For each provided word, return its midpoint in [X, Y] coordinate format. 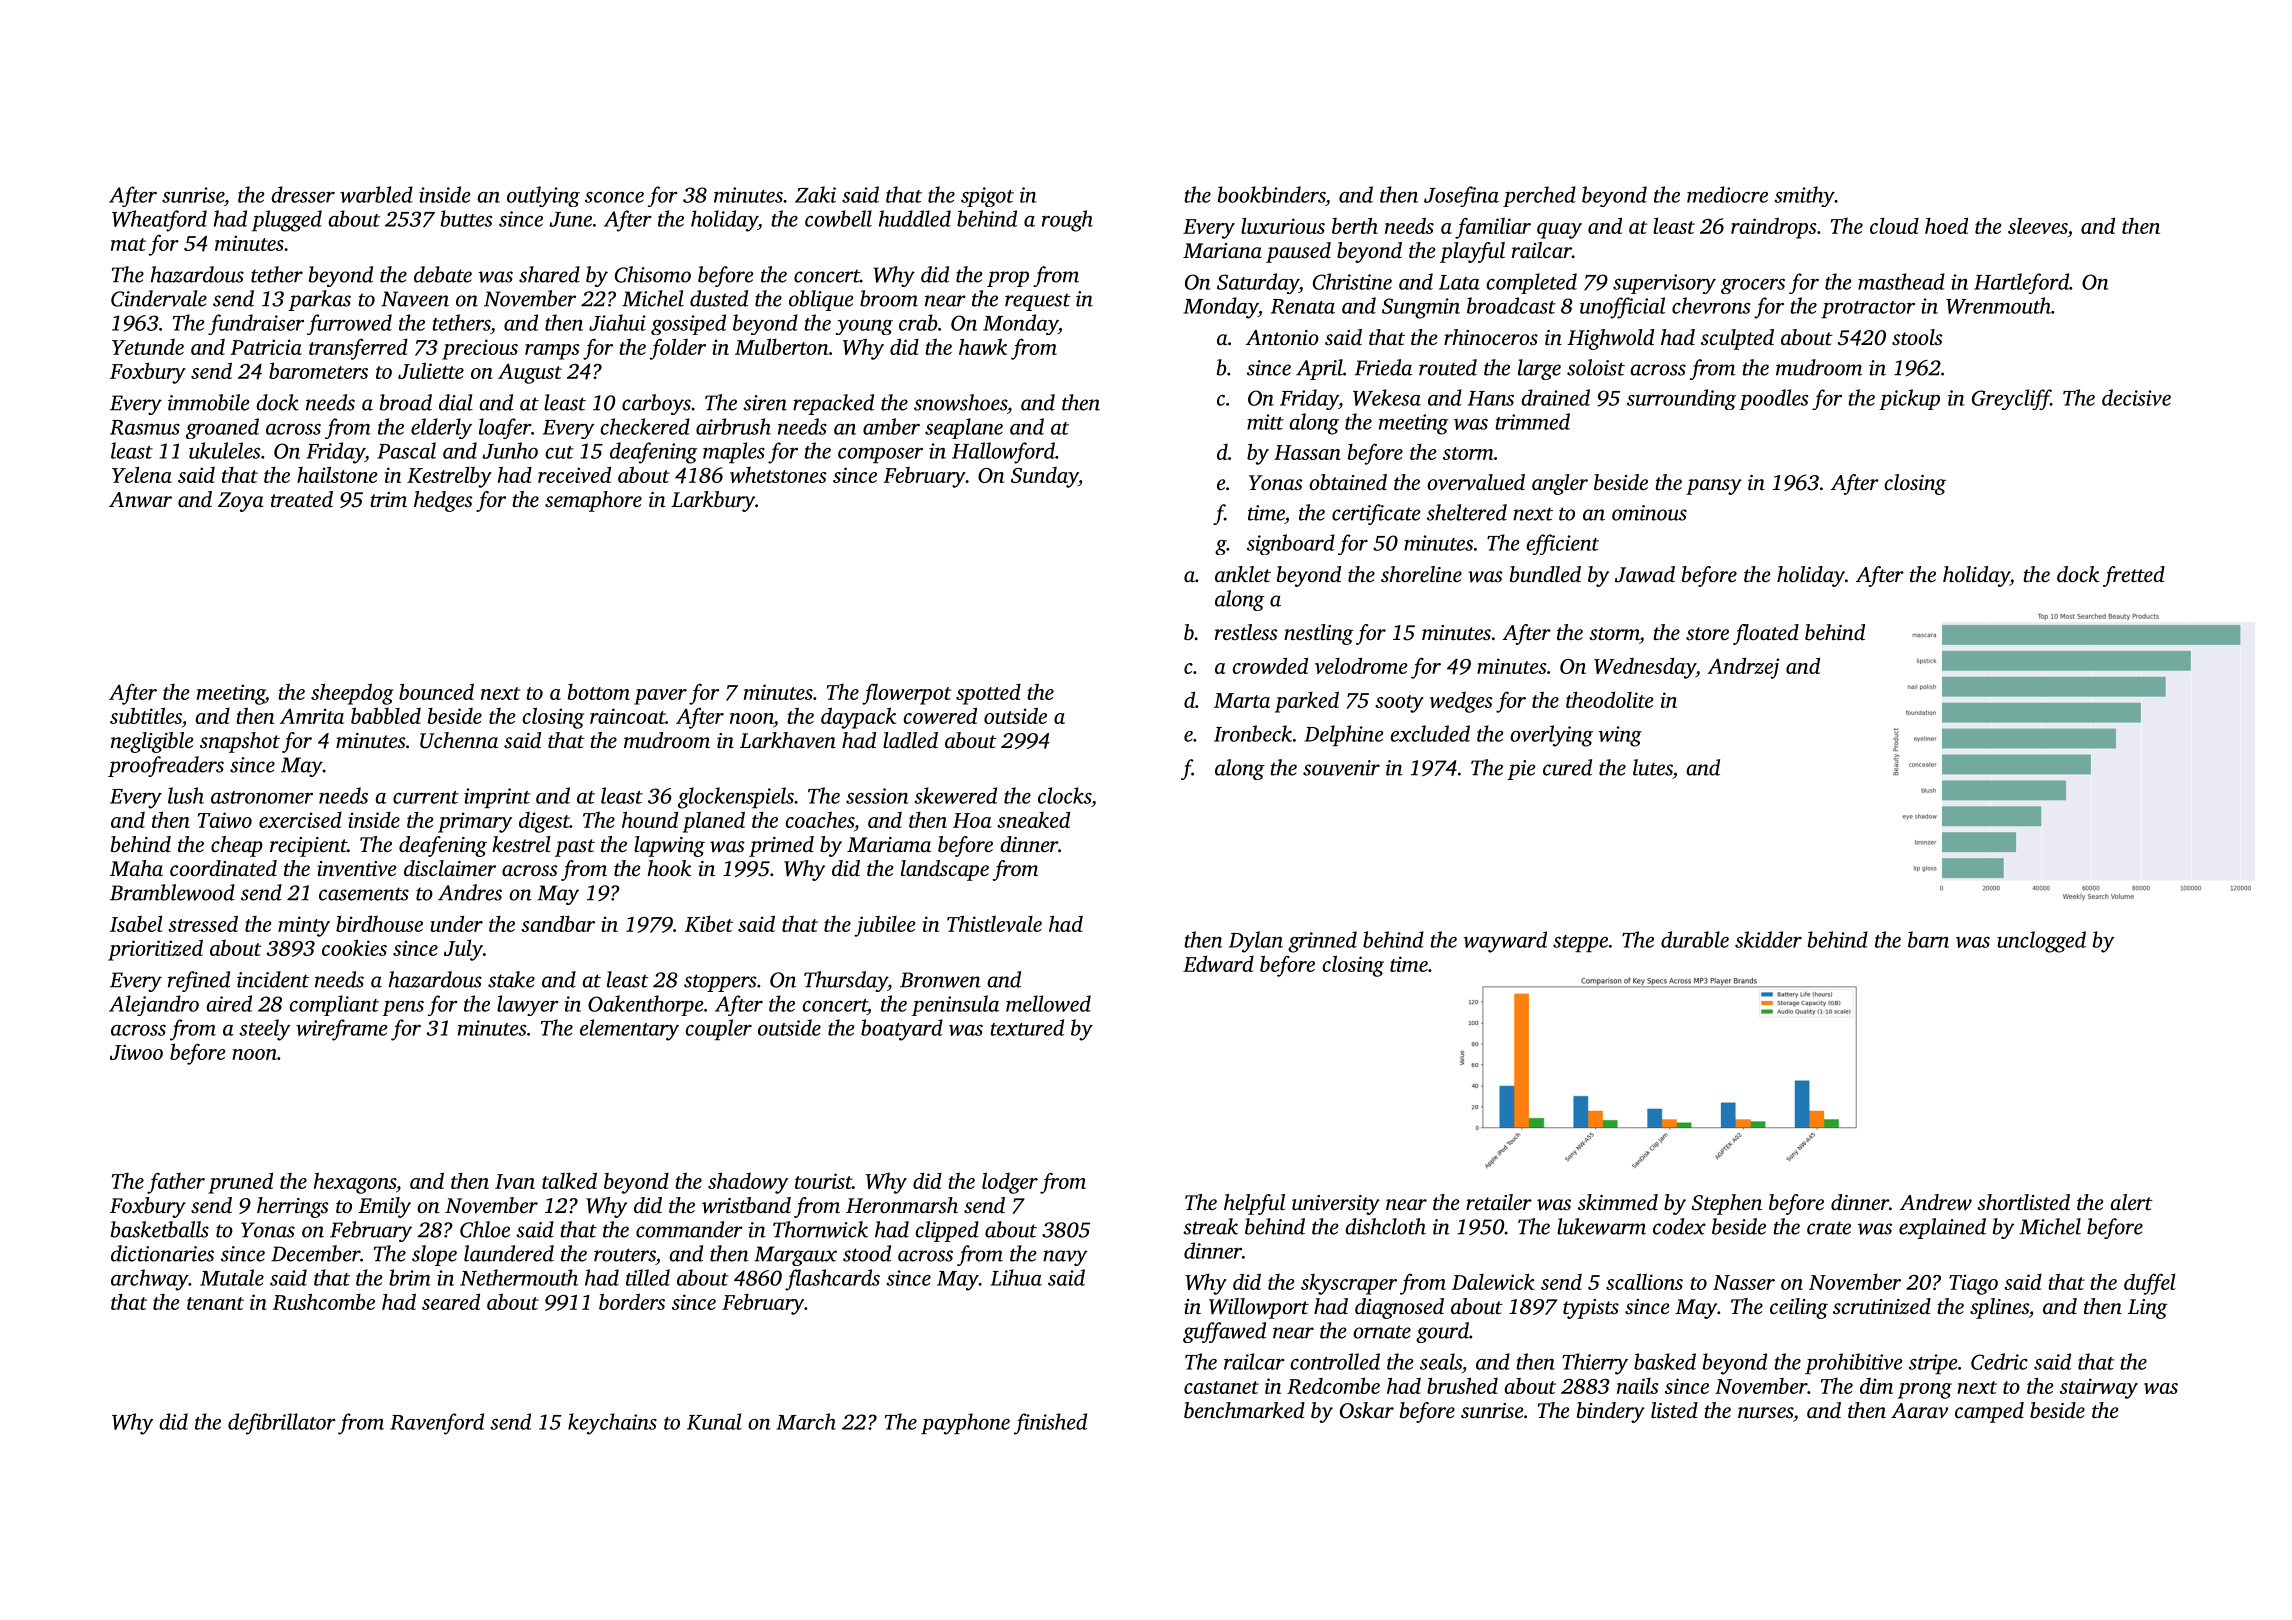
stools [1917, 337]
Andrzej [1743, 668]
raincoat [627, 716]
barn [1928, 939]
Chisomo [653, 274]
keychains [612, 1424]
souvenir [1341, 768]
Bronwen [940, 980]
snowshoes [960, 402]
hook [669, 868]
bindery [1611, 1412]
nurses [1765, 1412]
